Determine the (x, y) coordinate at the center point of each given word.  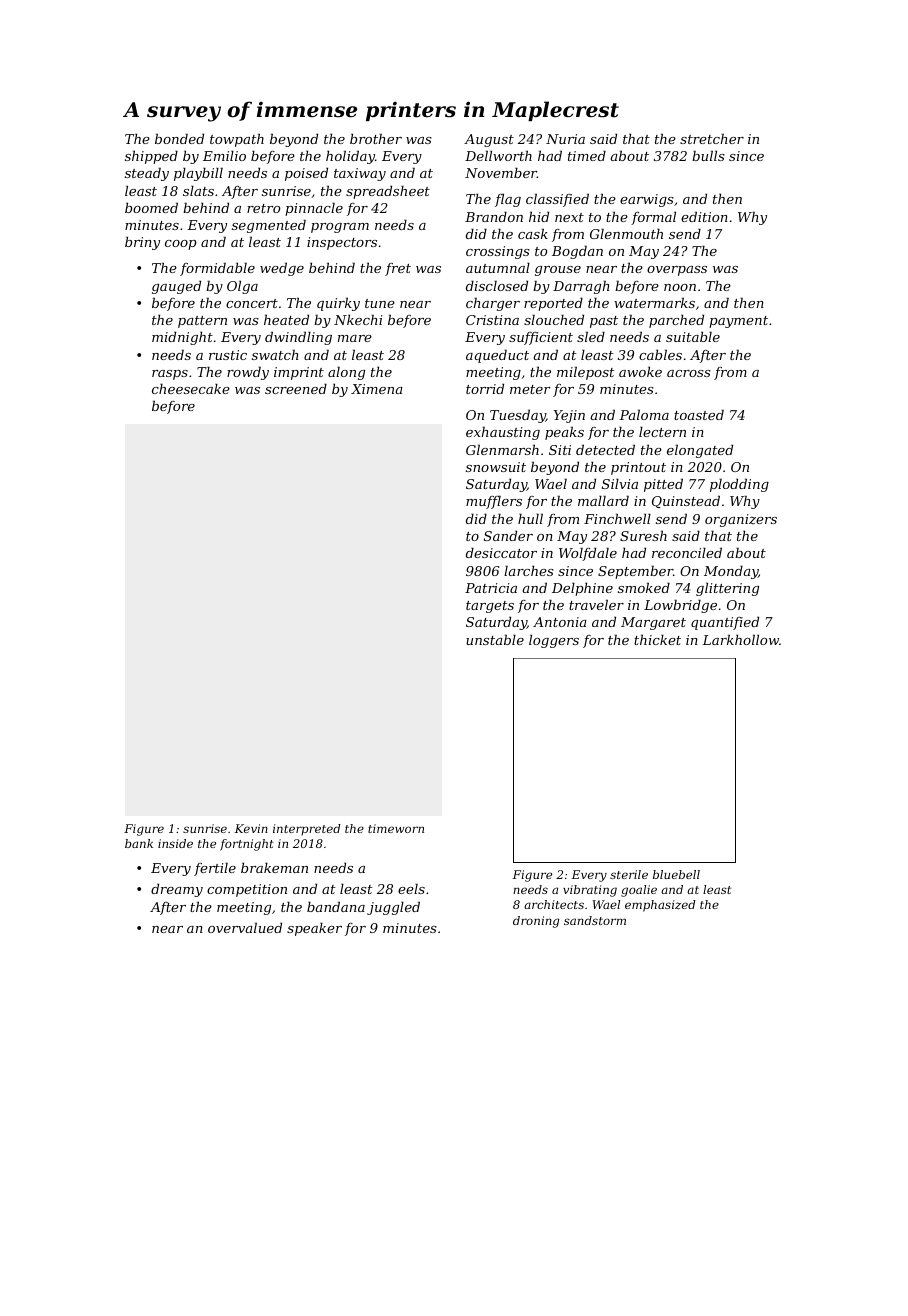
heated (286, 319)
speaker (314, 929)
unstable (495, 639)
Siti (560, 450)
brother (376, 138)
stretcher (712, 138)
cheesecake (191, 388)
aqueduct (497, 356)
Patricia (491, 588)
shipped (151, 157)
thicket (657, 639)
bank (139, 843)
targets (490, 607)
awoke (640, 371)
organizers (741, 520)
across (689, 373)
